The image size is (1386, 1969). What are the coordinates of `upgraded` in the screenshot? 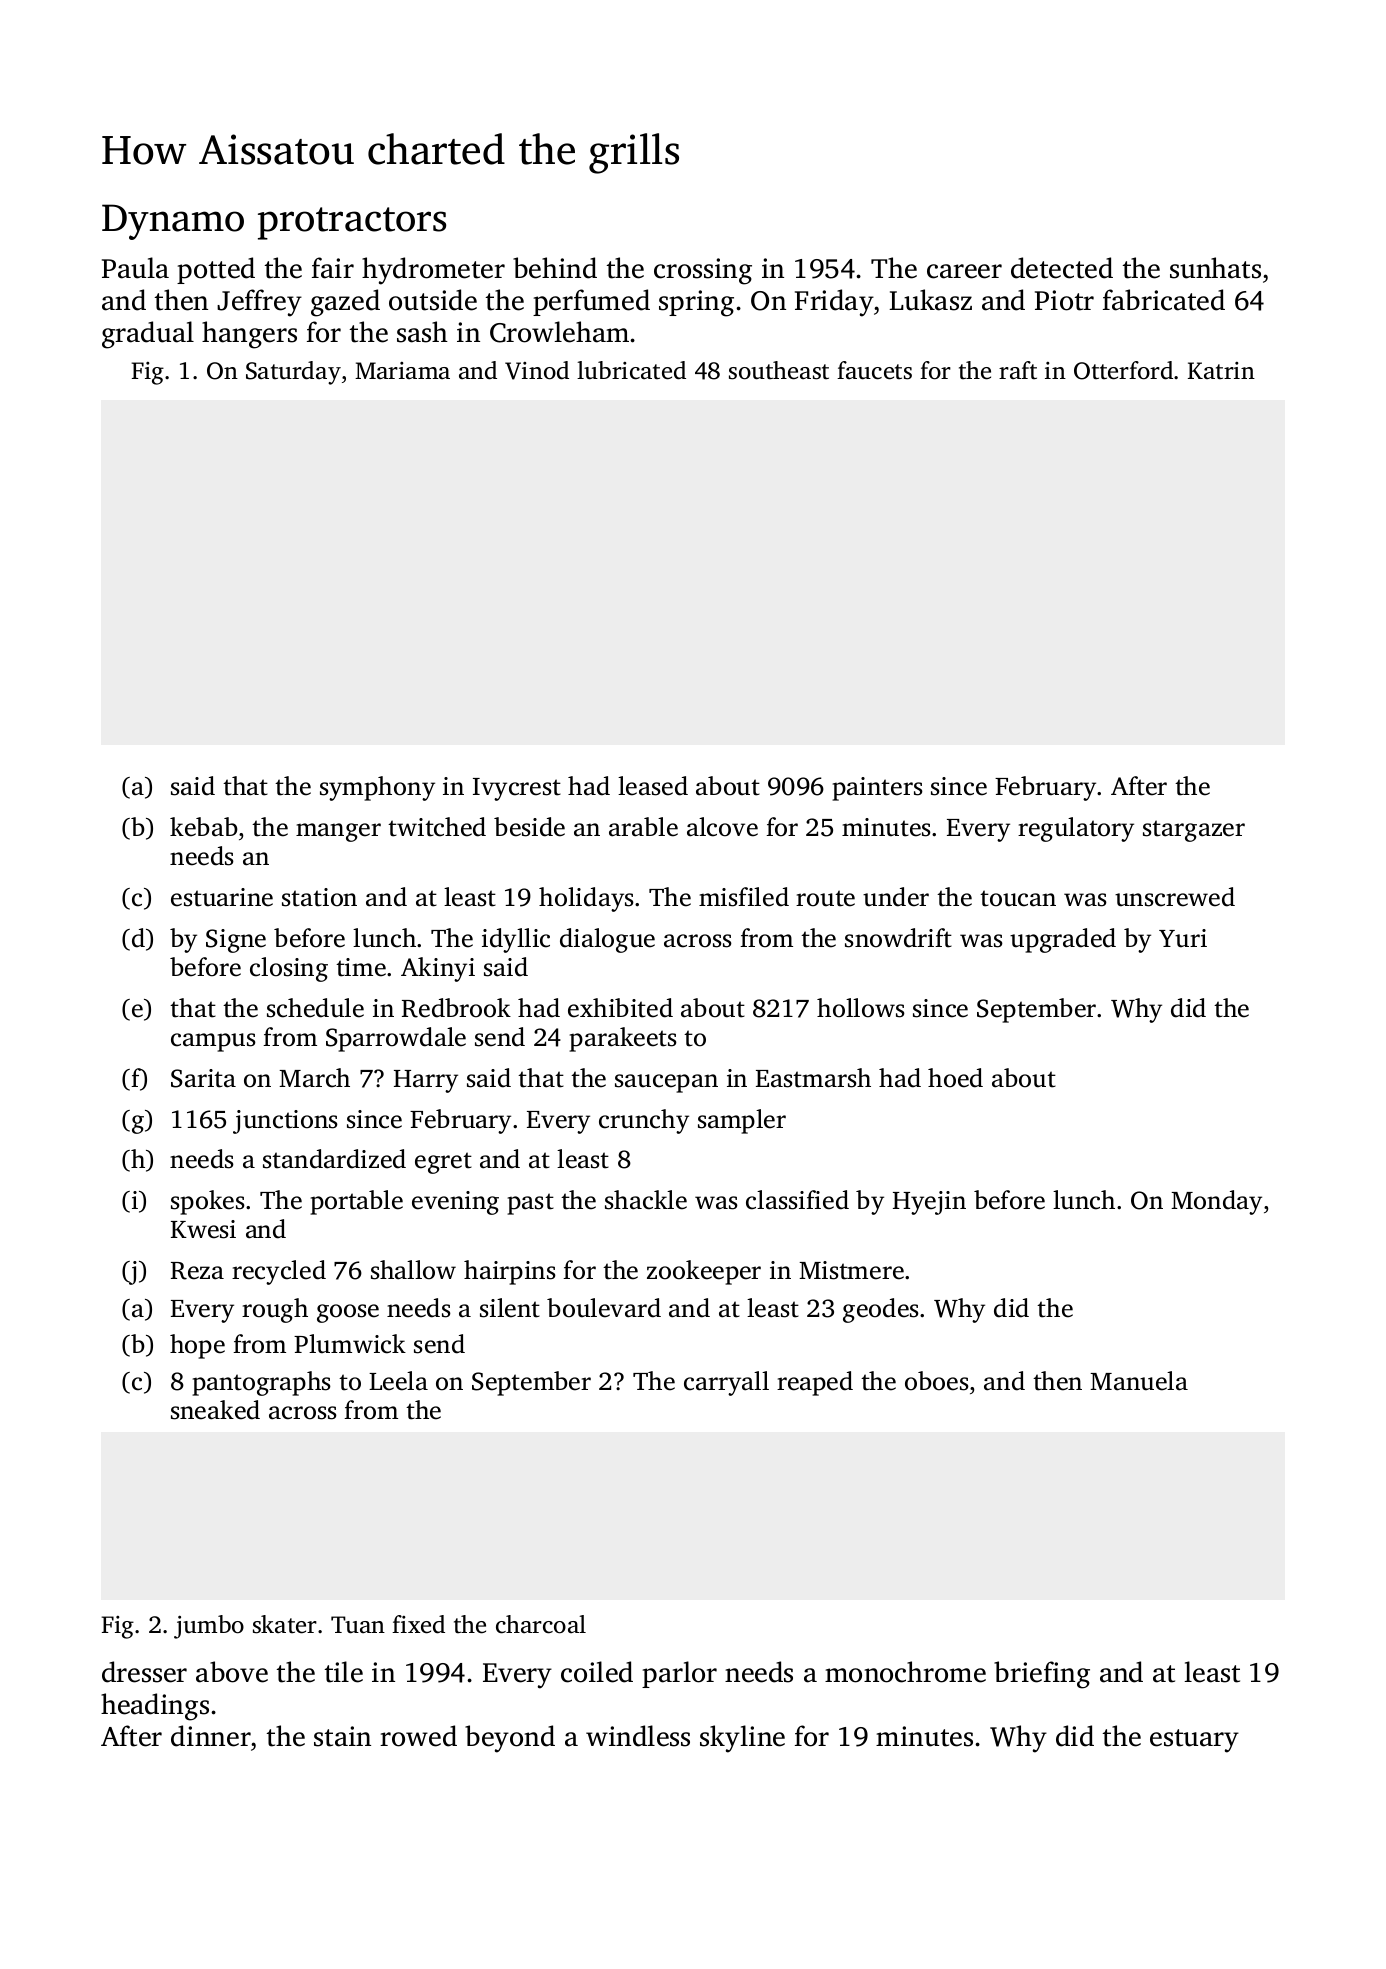 It's located at (1063, 940).
